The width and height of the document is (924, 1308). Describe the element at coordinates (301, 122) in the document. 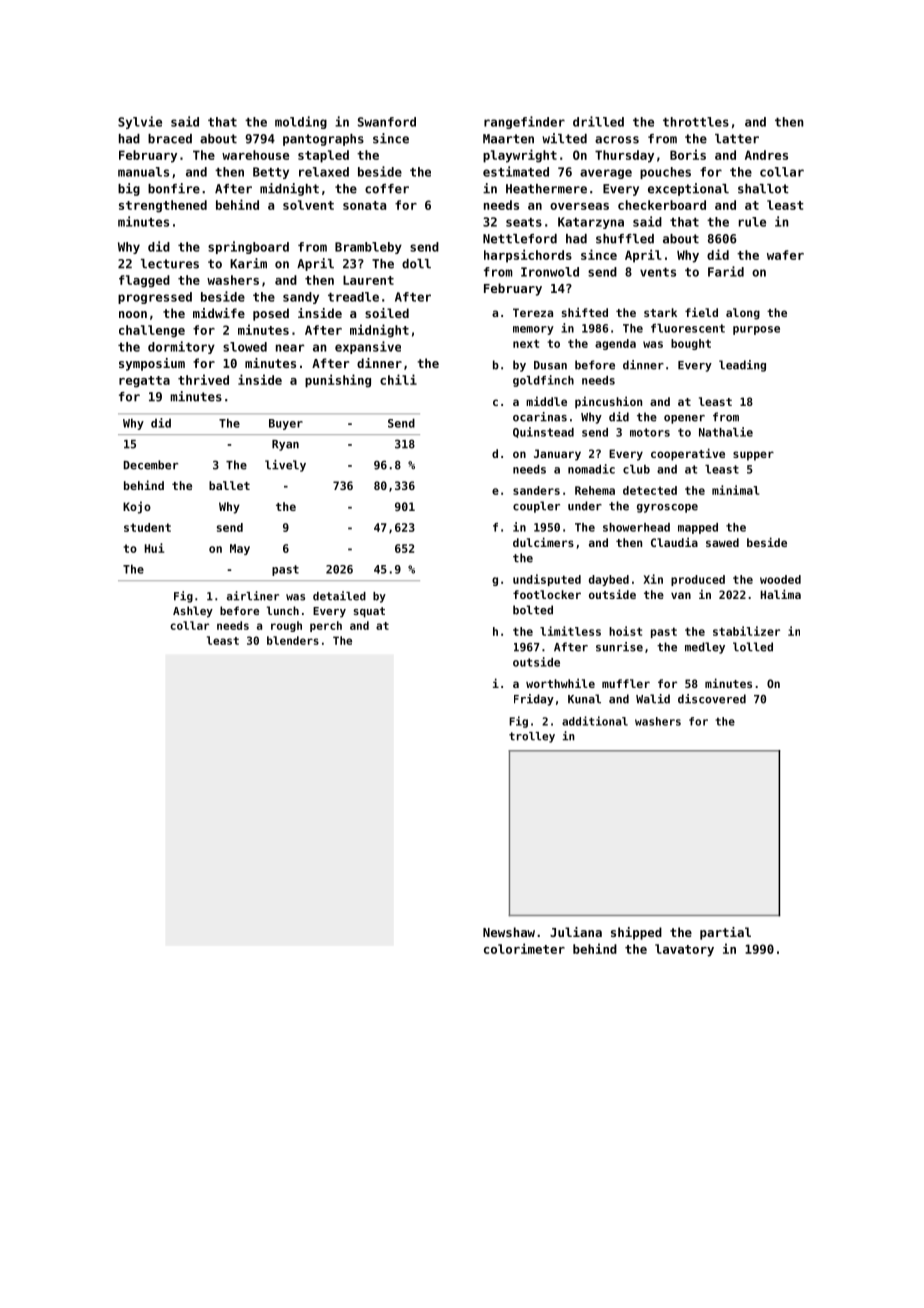

I see `molding` at that location.
